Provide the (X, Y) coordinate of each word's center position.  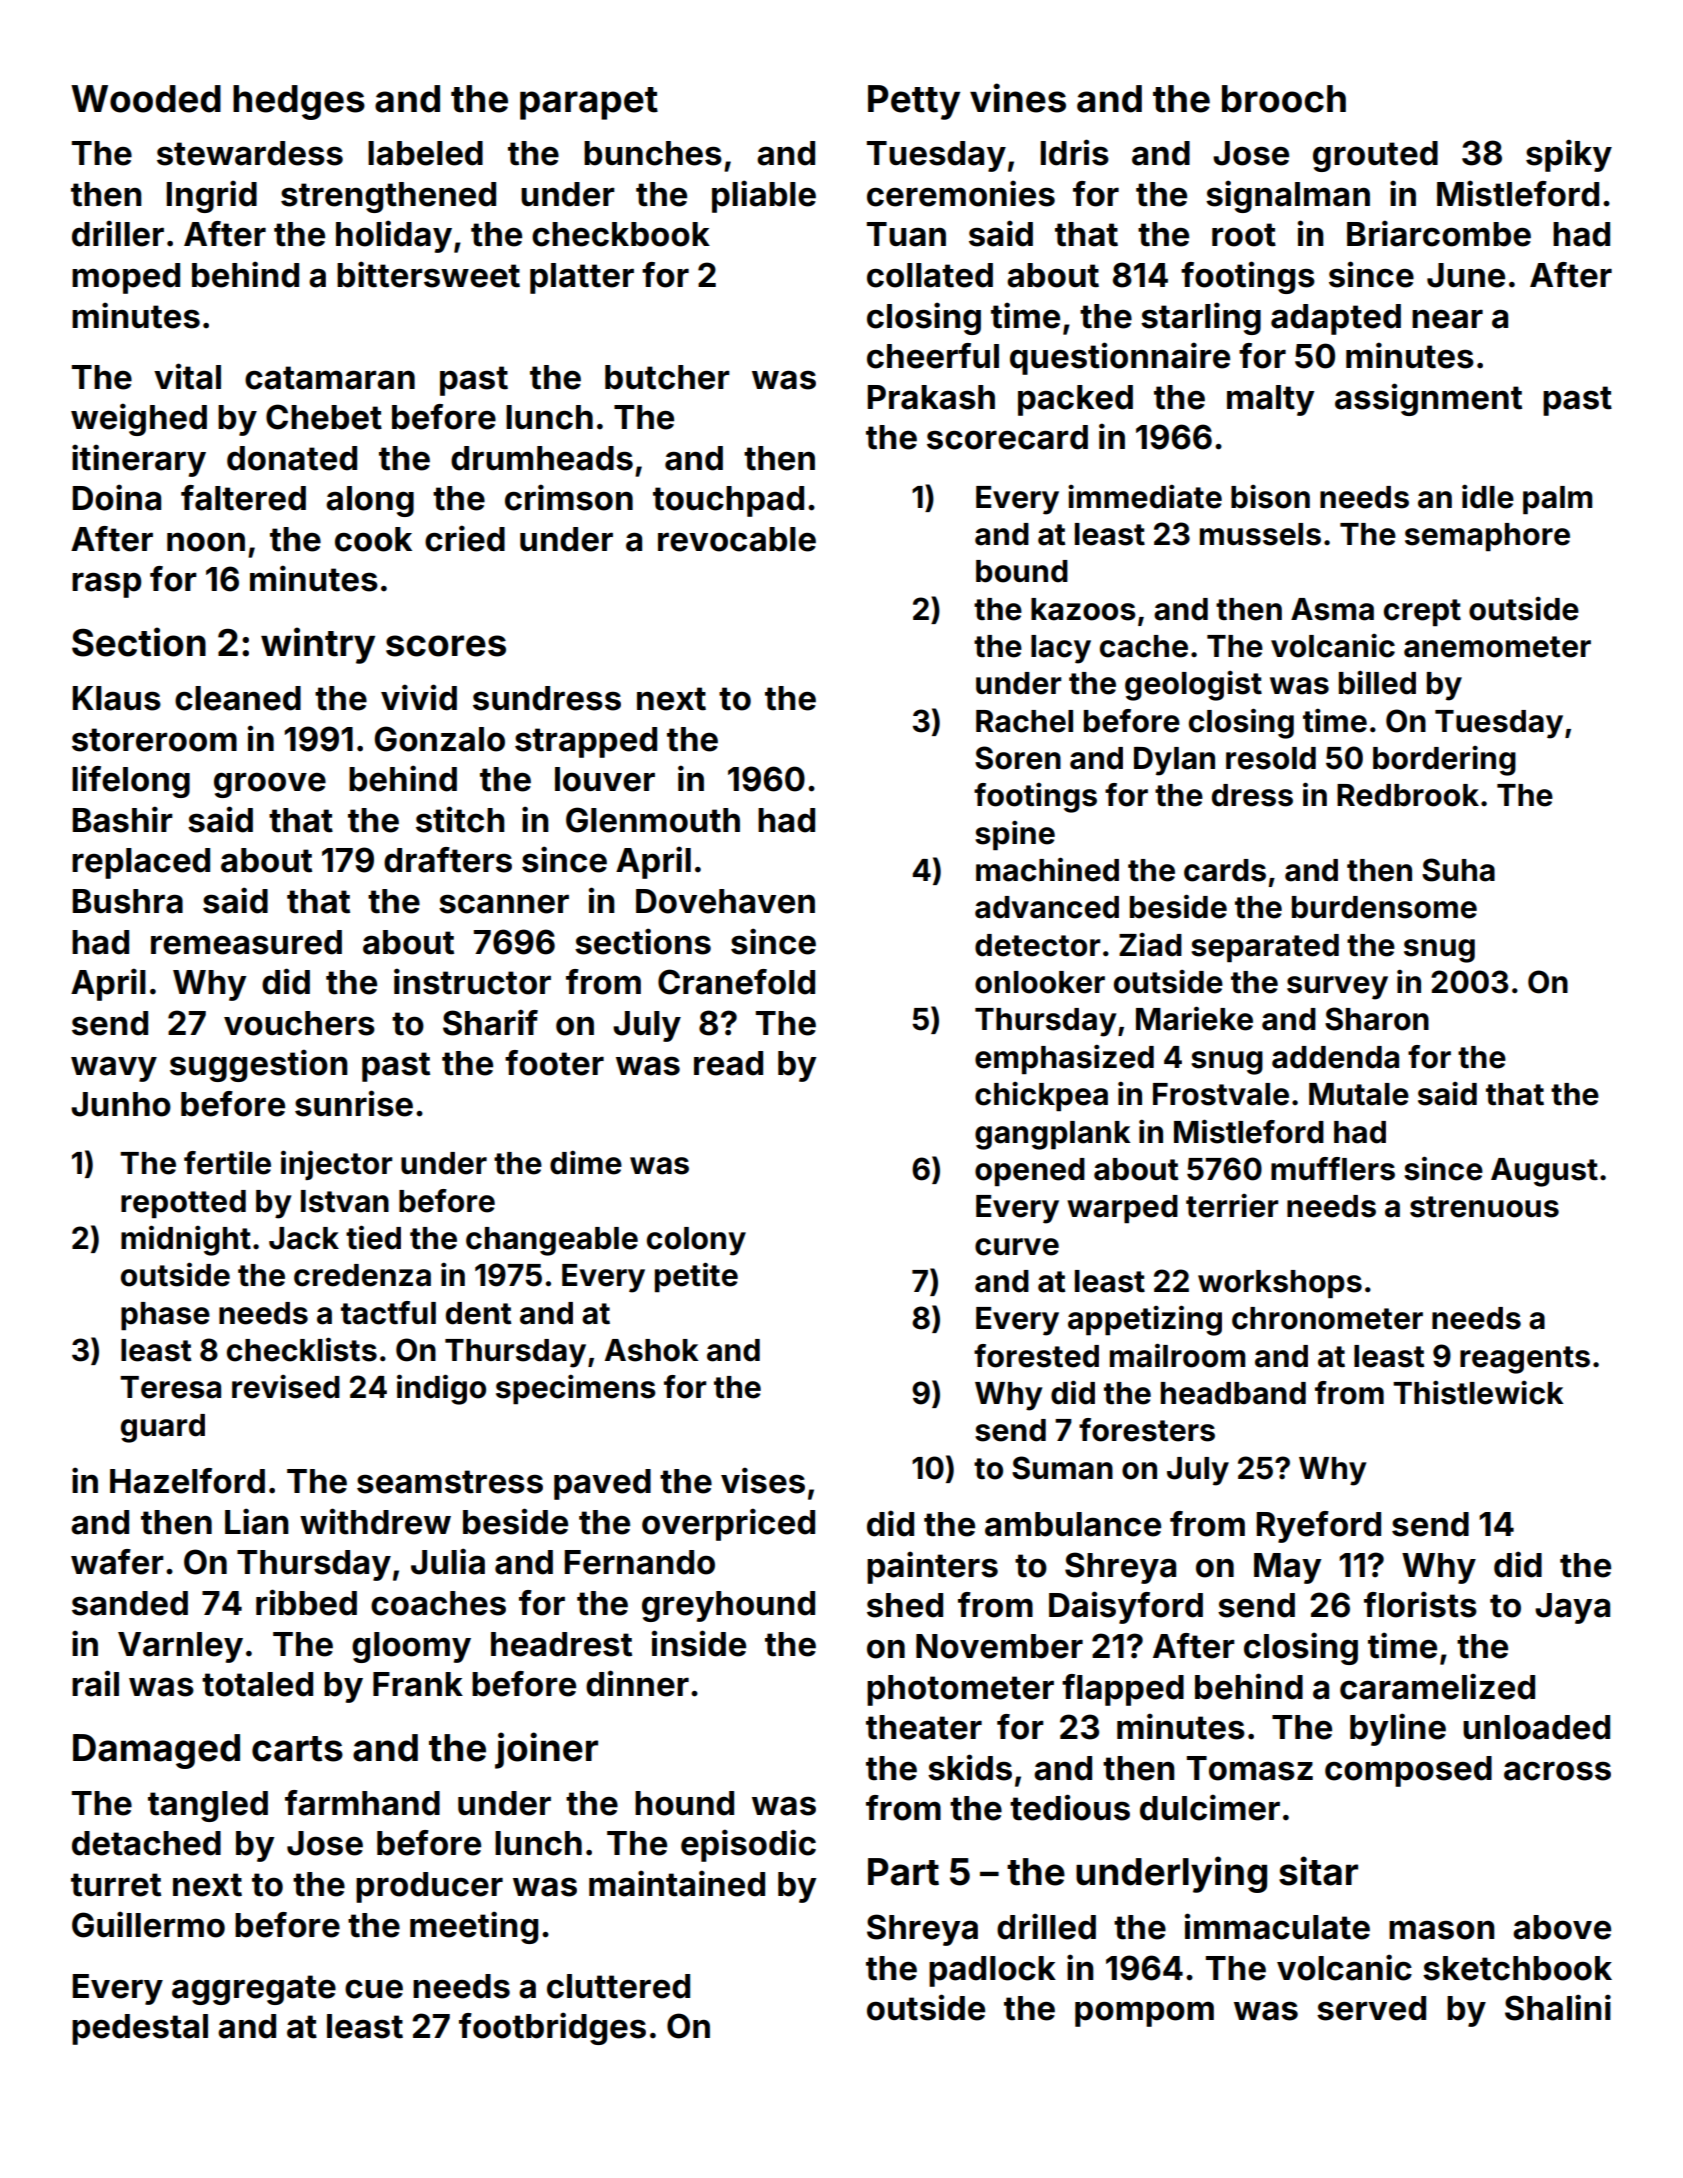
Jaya (1572, 1608)
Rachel (1024, 721)
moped (126, 278)
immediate (1145, 497)
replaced (141, 863)
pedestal (140, 2029)
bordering (1444, 761)
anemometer (1497, 647)
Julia (448, 1561)
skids (970, 1767)
